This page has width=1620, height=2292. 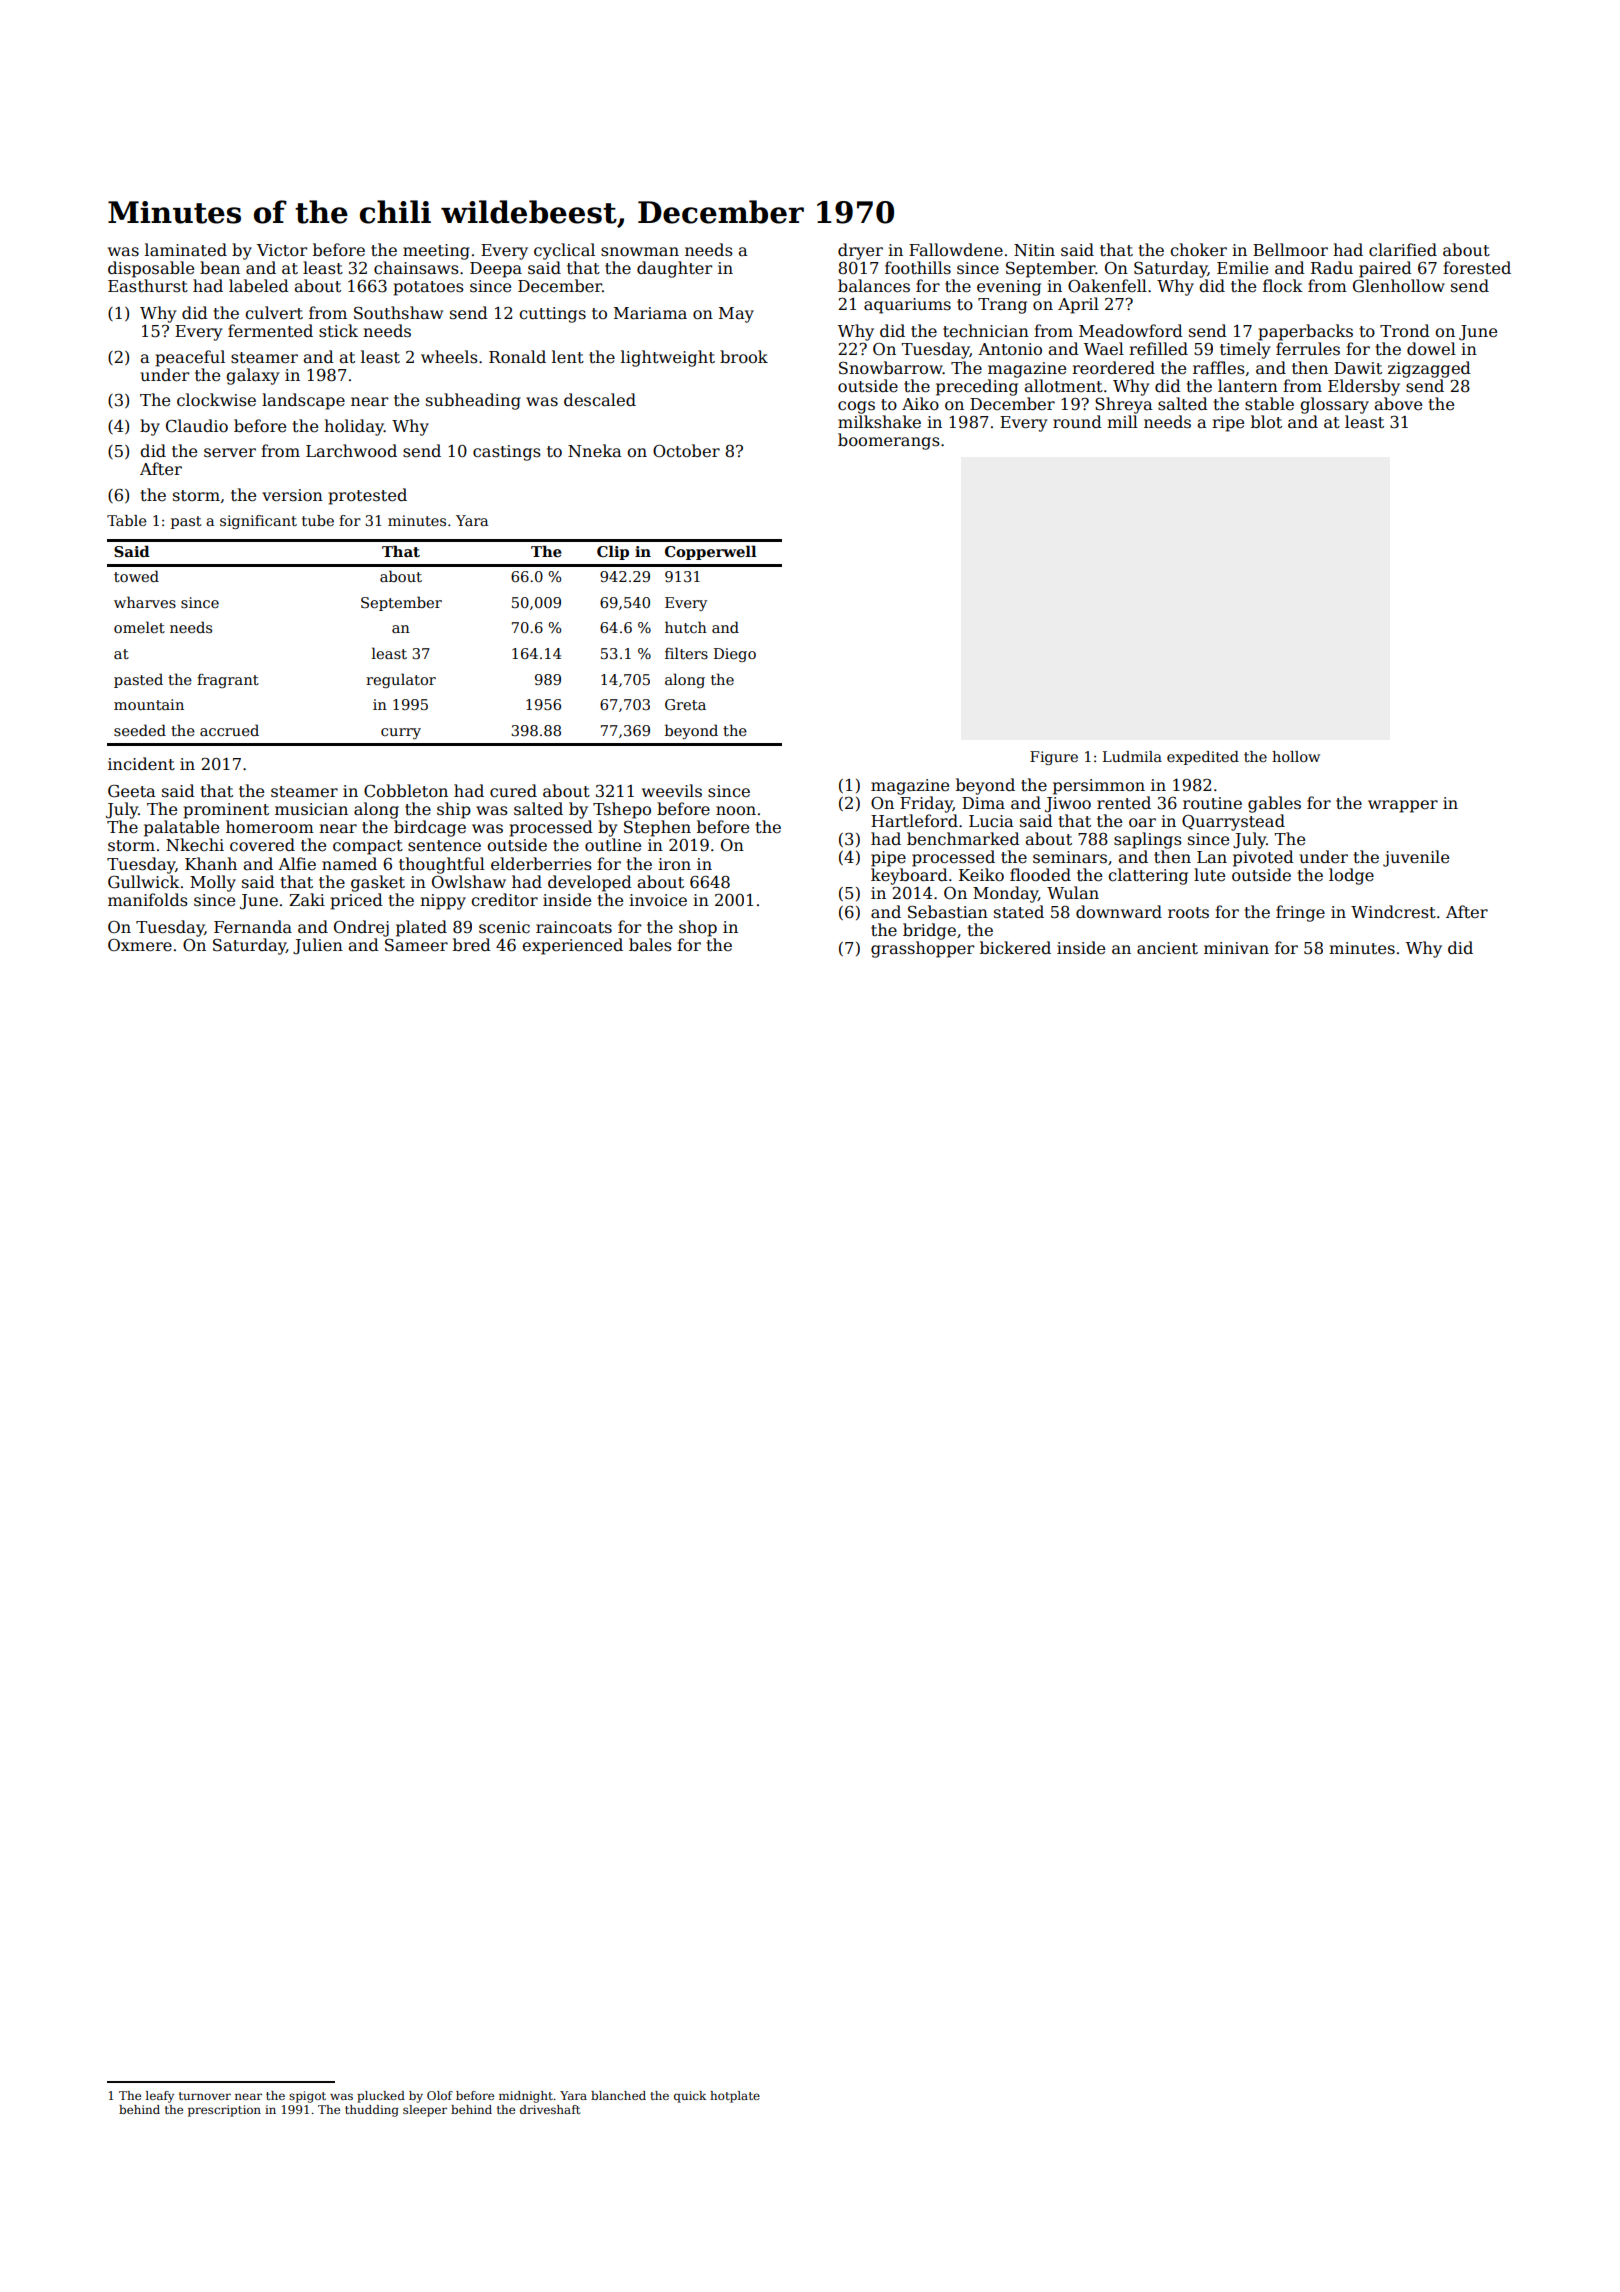 I want to click on clarified, so click(x=1403, y=250).
